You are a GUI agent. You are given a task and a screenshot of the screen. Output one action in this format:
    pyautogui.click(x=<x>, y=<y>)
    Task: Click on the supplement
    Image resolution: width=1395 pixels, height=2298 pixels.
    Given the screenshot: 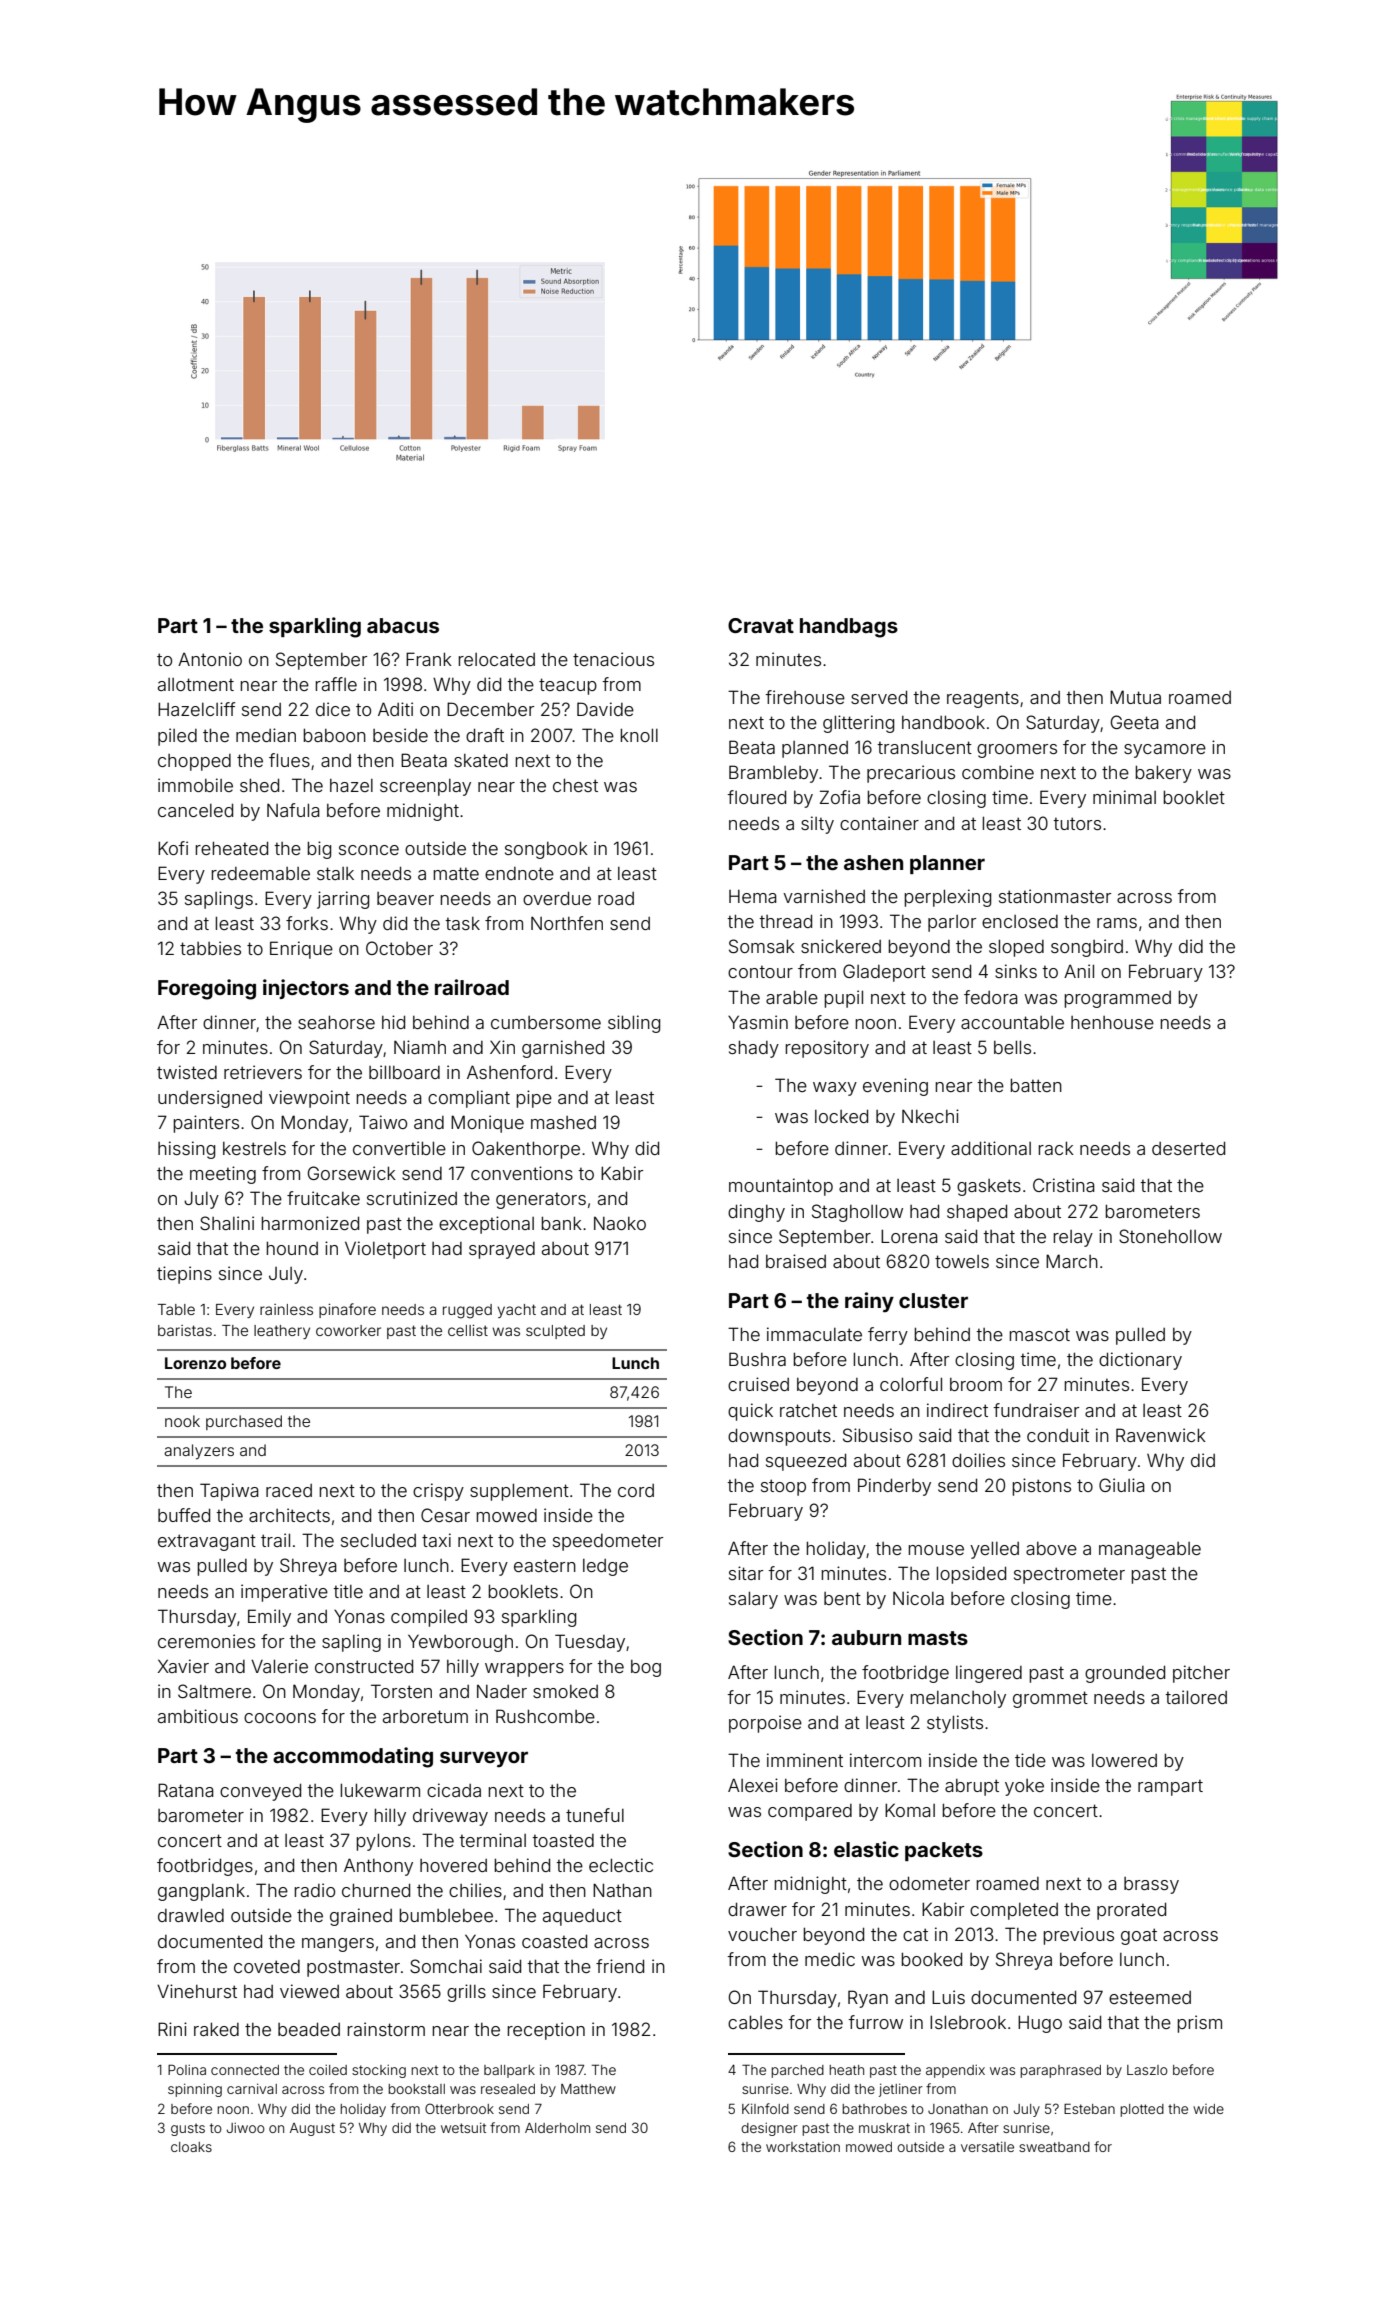 What is the action you would take?
    pyautogui.click(x=519, y=1492)
